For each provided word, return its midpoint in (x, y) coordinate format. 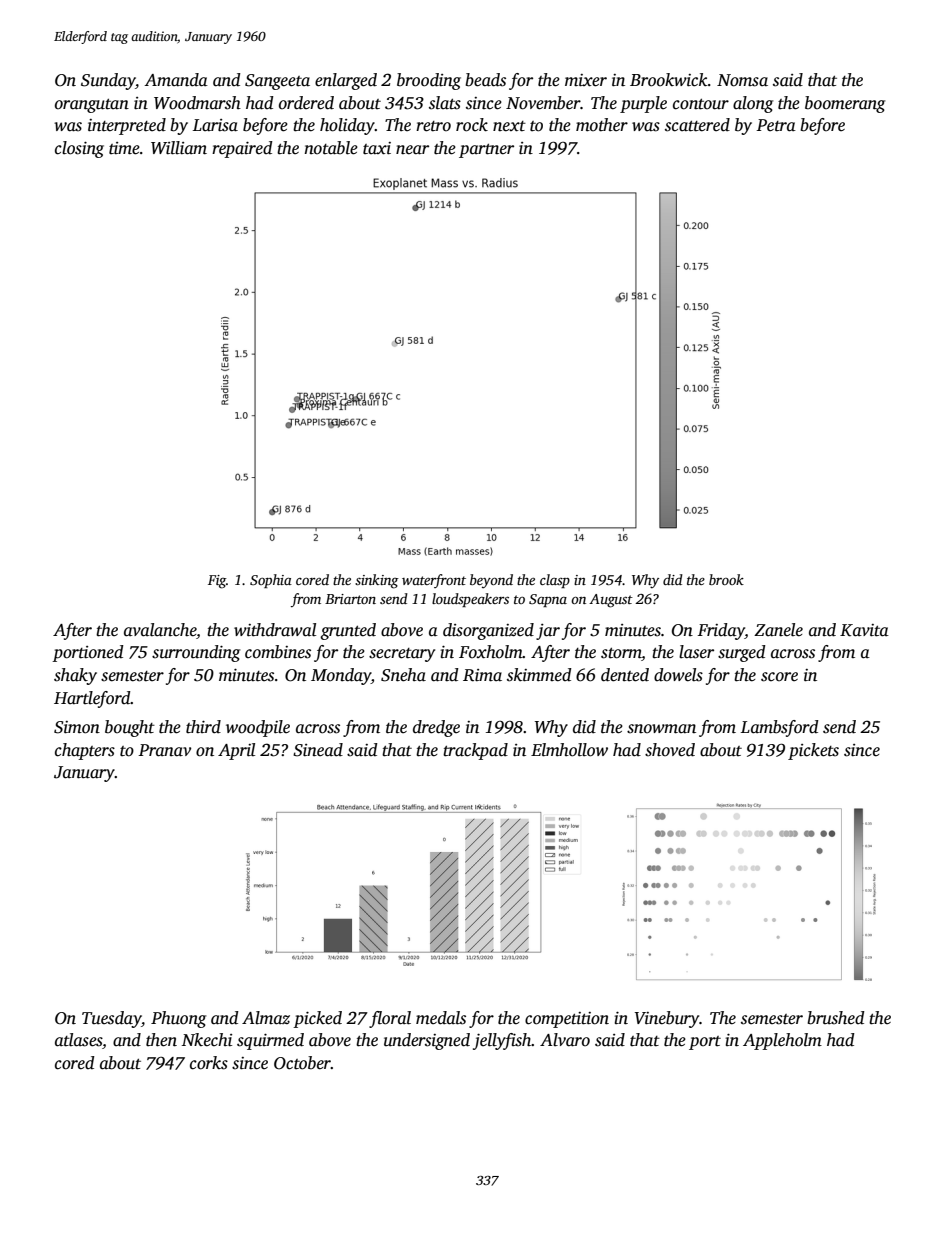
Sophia (271, 581)
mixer (586, 80)
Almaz (266, 1018)
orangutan (92, 106)
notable (331, 148)
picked (317, 1019)
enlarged (346, 81)
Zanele (778, 630)
